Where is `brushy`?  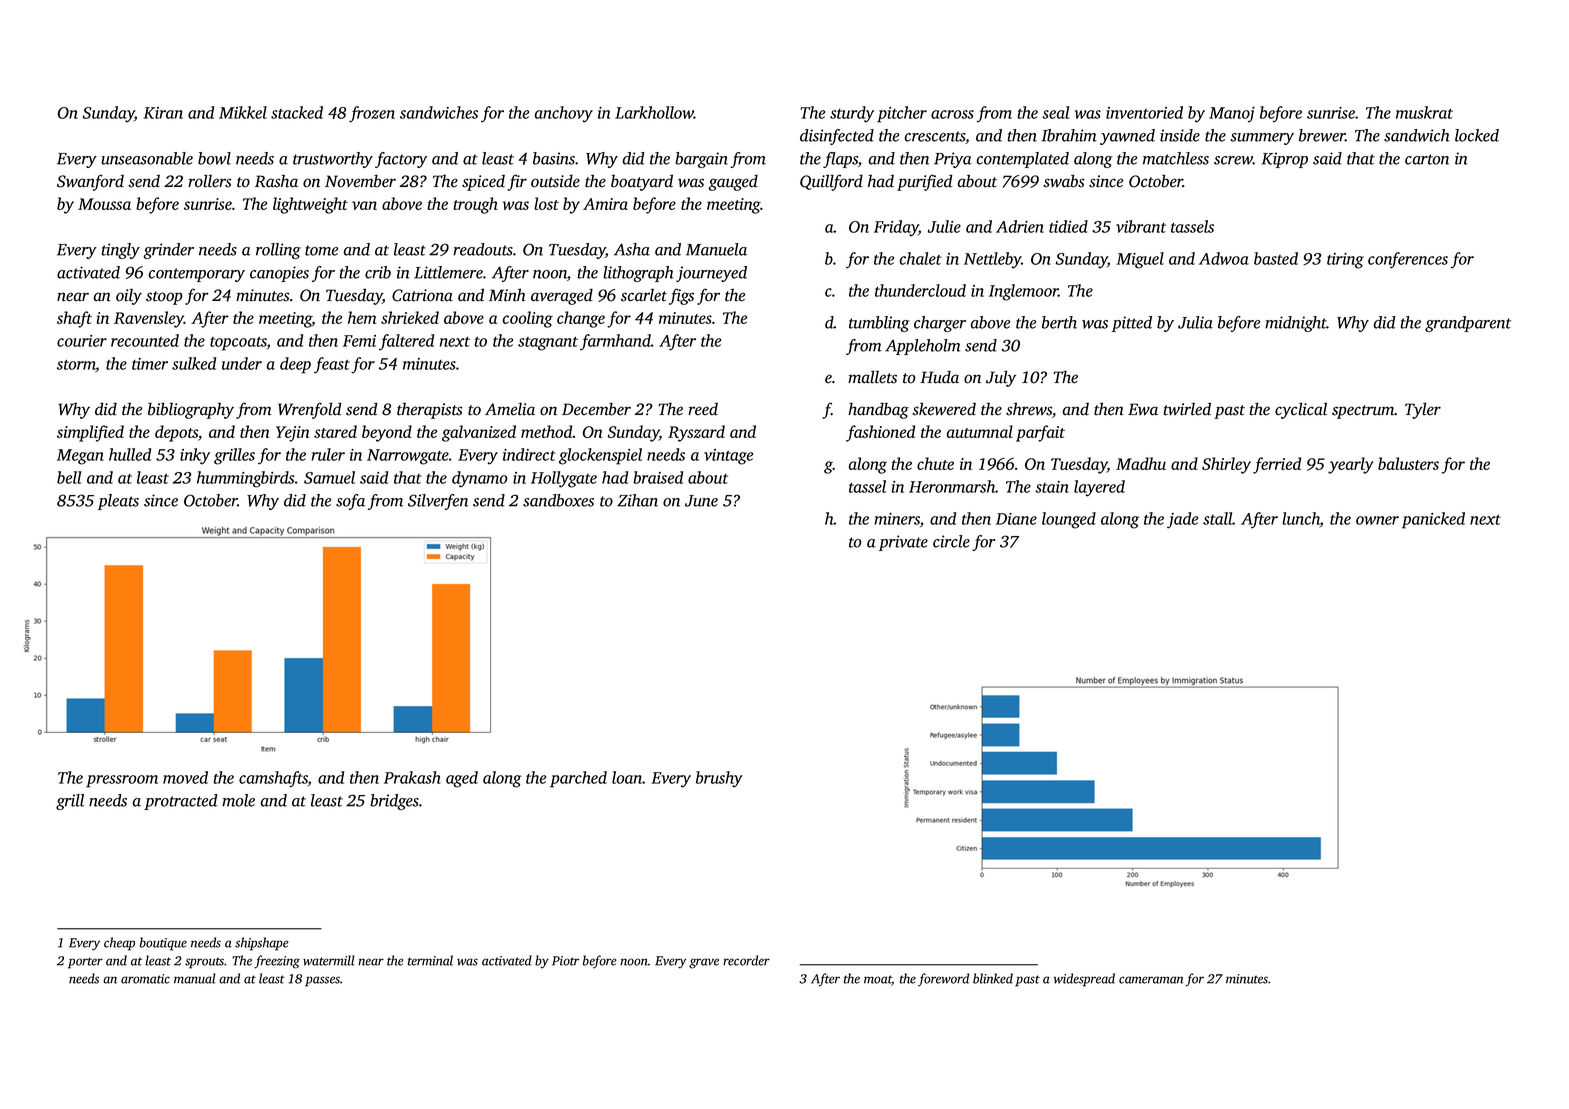 brushy is located at coordinates (719, 779).
